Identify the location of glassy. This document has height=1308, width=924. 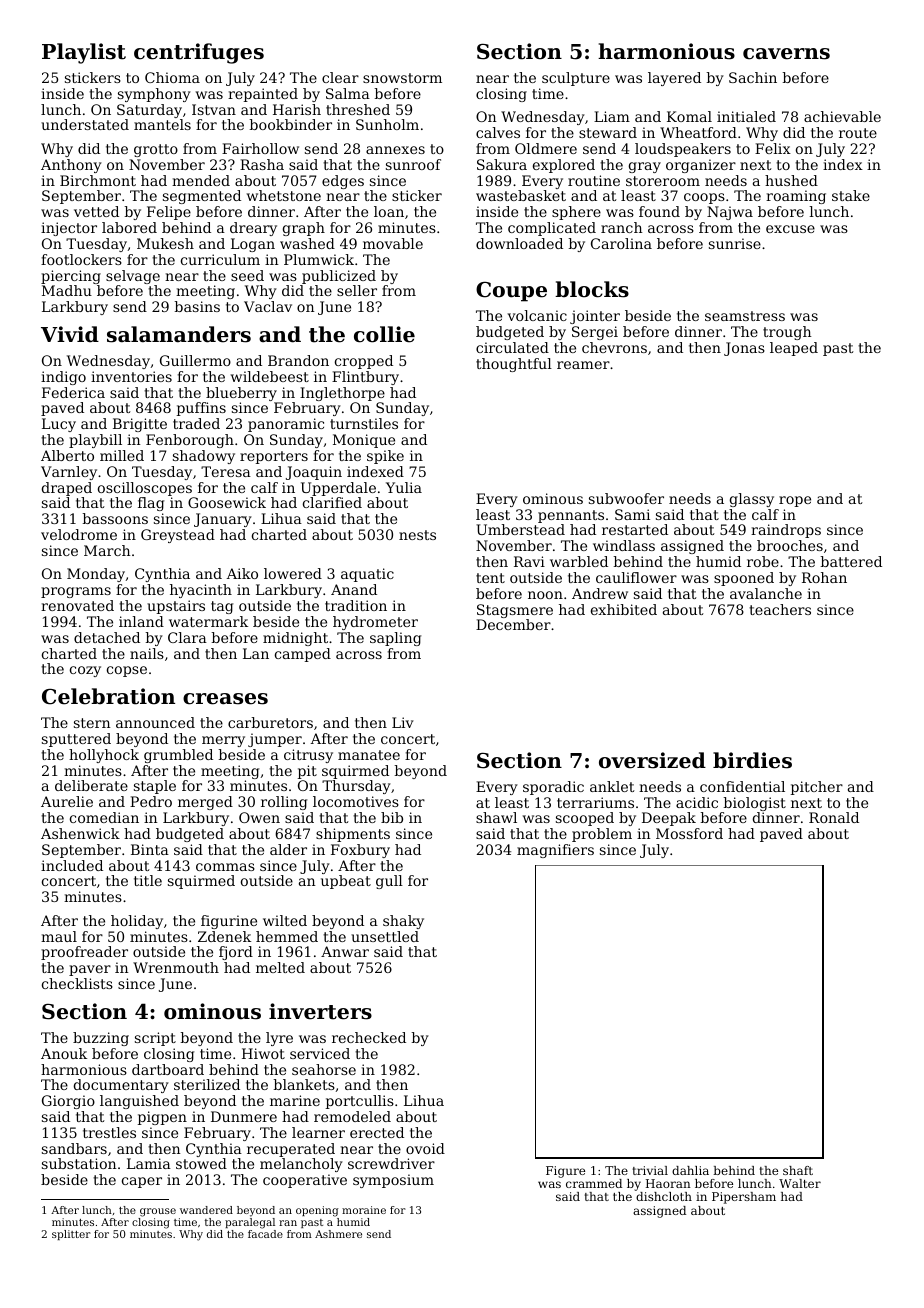
(752, 500).
